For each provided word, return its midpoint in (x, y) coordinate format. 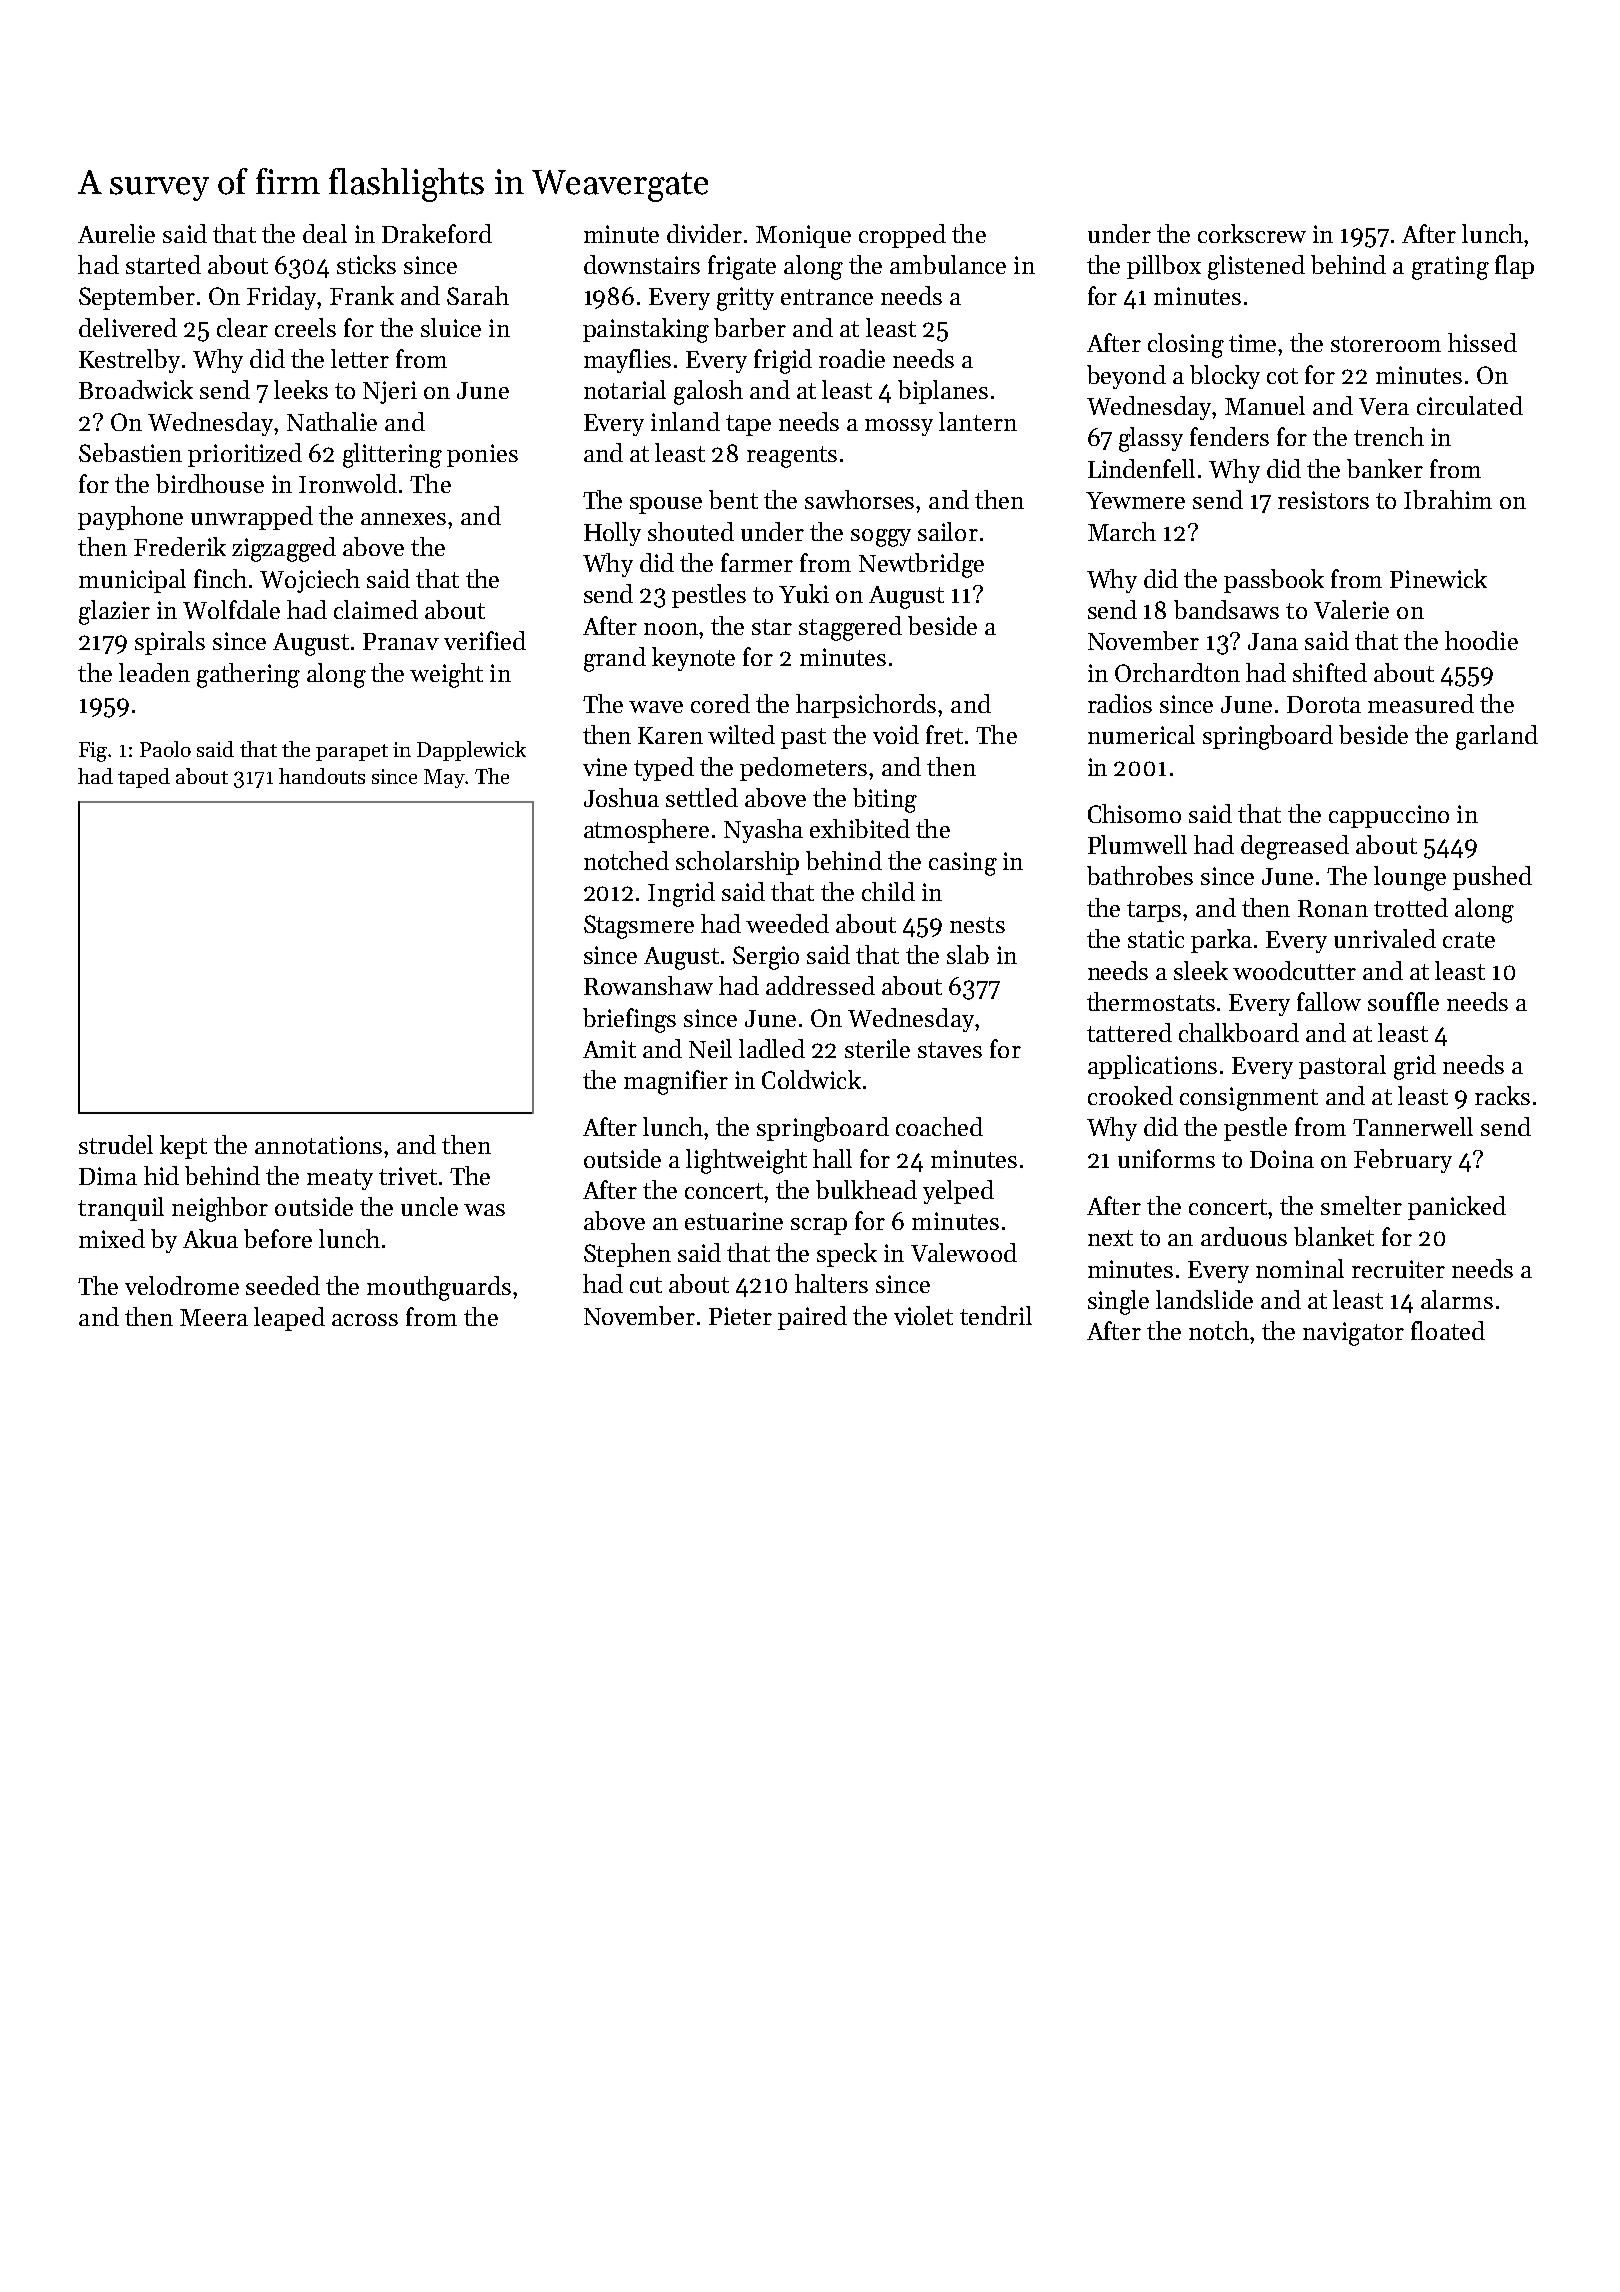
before (278, 1238)
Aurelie (116, 233)
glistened (1256, 267)
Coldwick (811, 1079)
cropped (902, 236)
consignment (1249, 1099)
